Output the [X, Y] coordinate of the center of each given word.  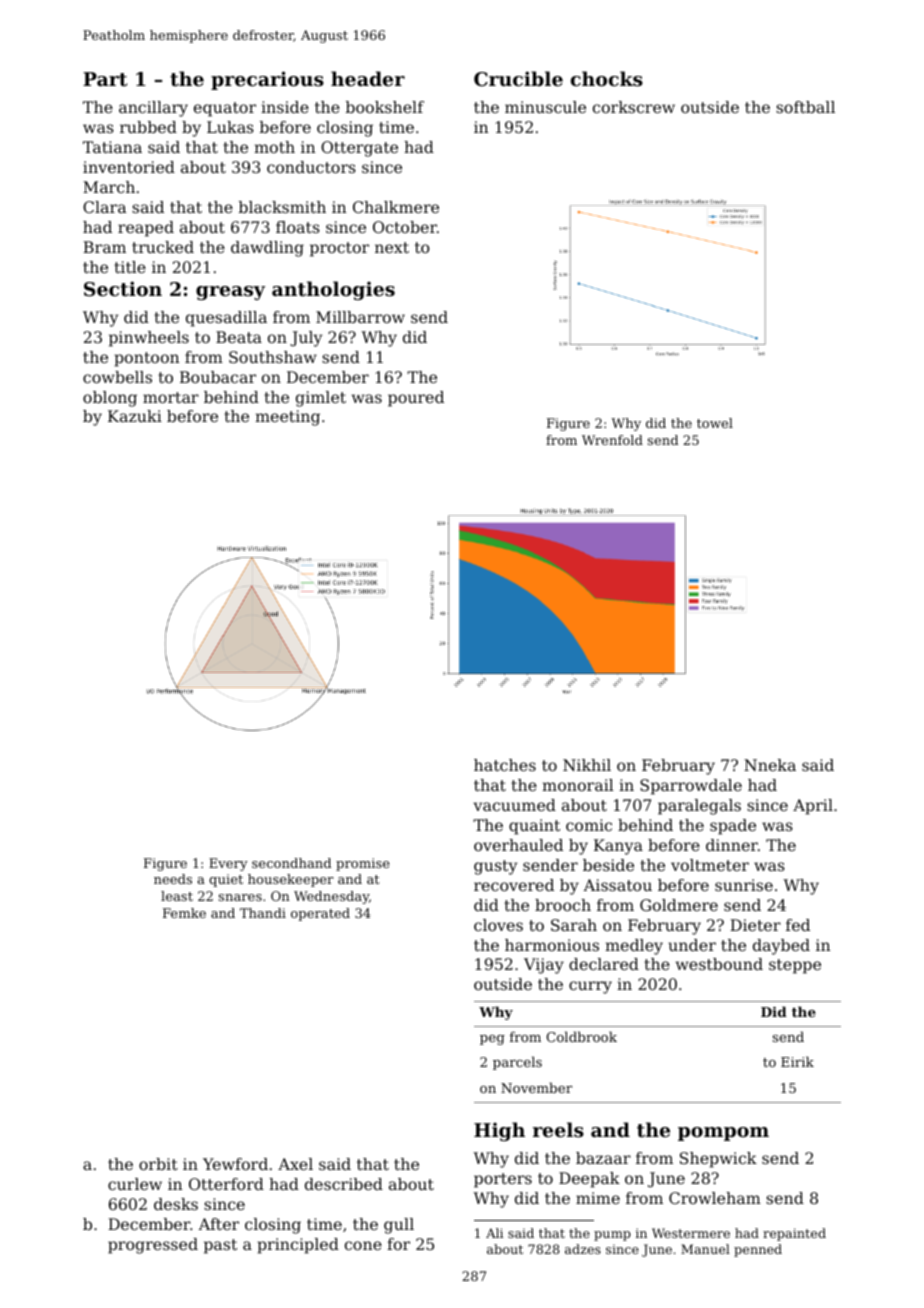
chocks [607, 79]
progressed [153, 1246]
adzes [583, 1249]
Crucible [518, 78]
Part [105, 79]
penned [758, 1250]
